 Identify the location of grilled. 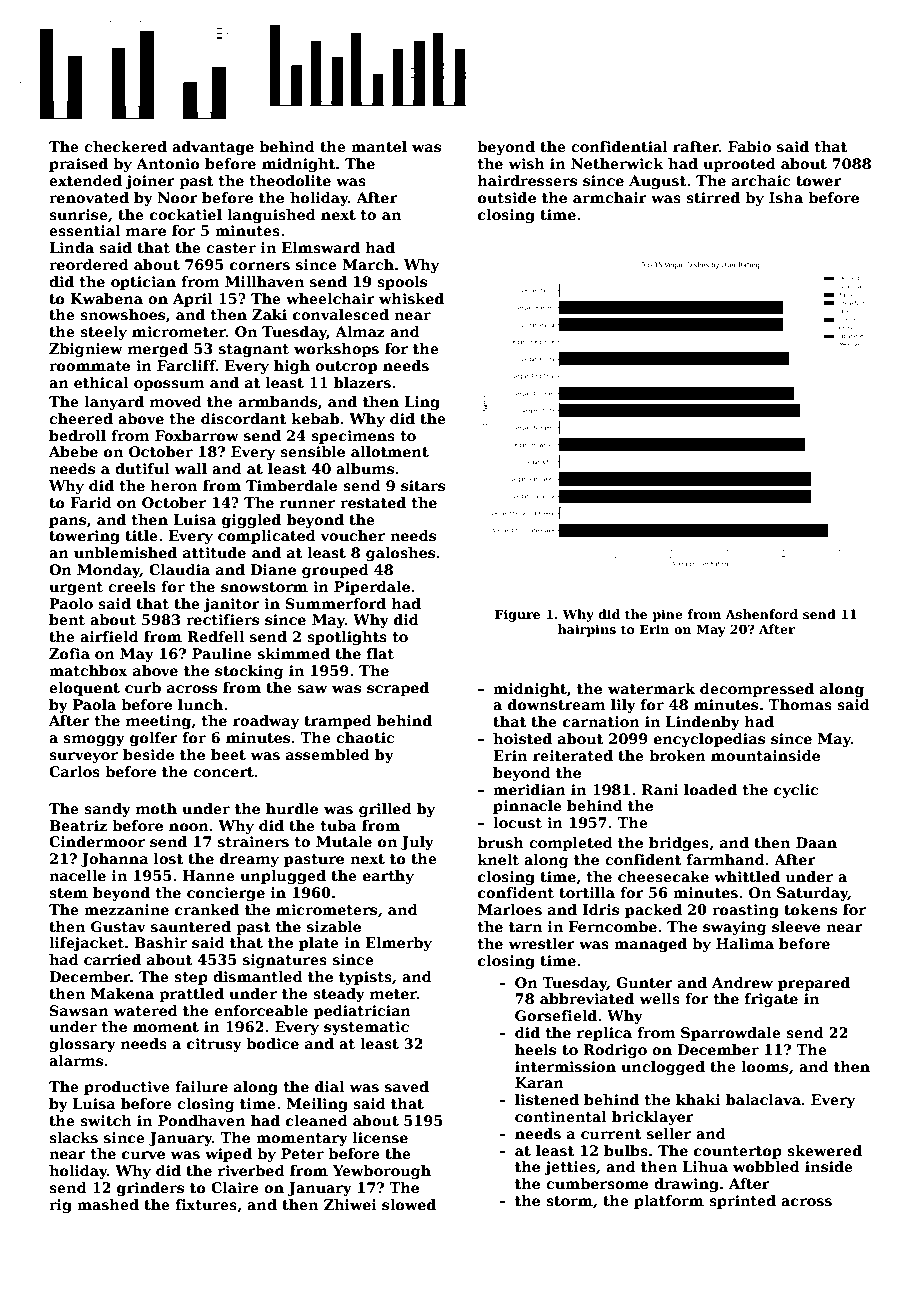
(385, 810).
